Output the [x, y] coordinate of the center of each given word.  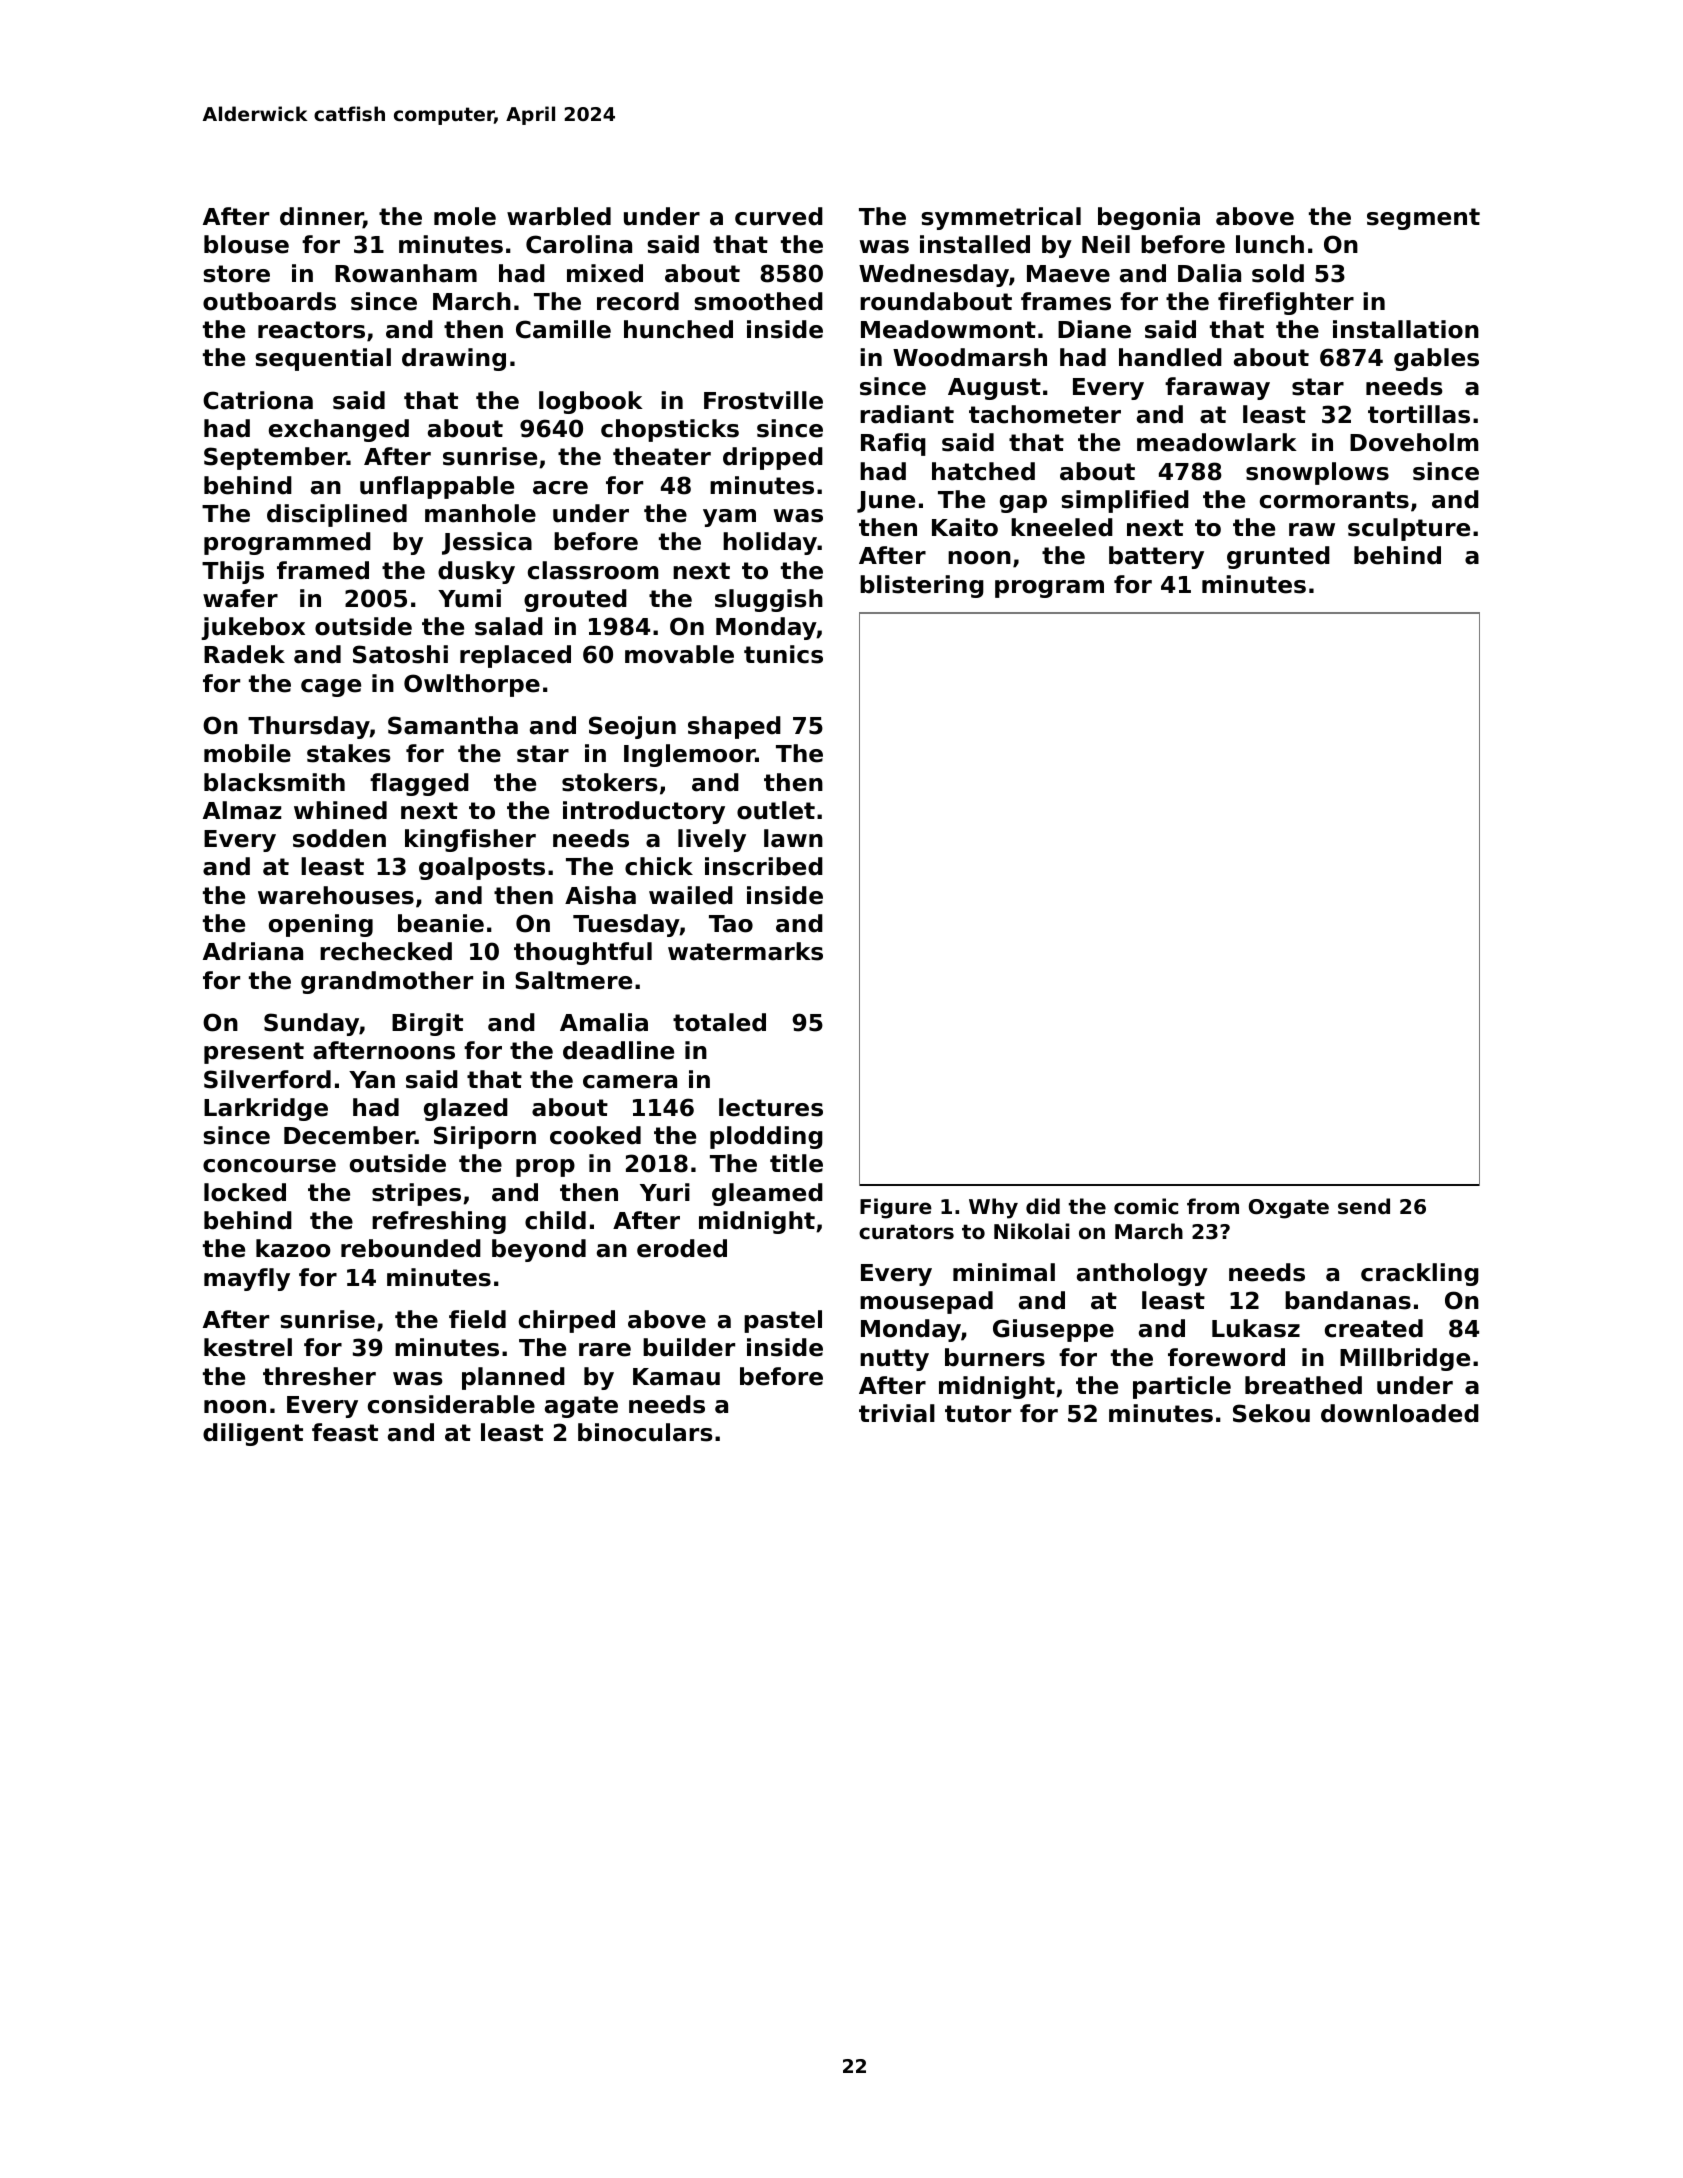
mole [465, 216]
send [1364, 1206]
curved [779, 216]
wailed [691, 895]
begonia [1149, 218]
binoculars [645, 1432]
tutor [978, 1414]
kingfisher [470, 840]
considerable [451, 1404]
